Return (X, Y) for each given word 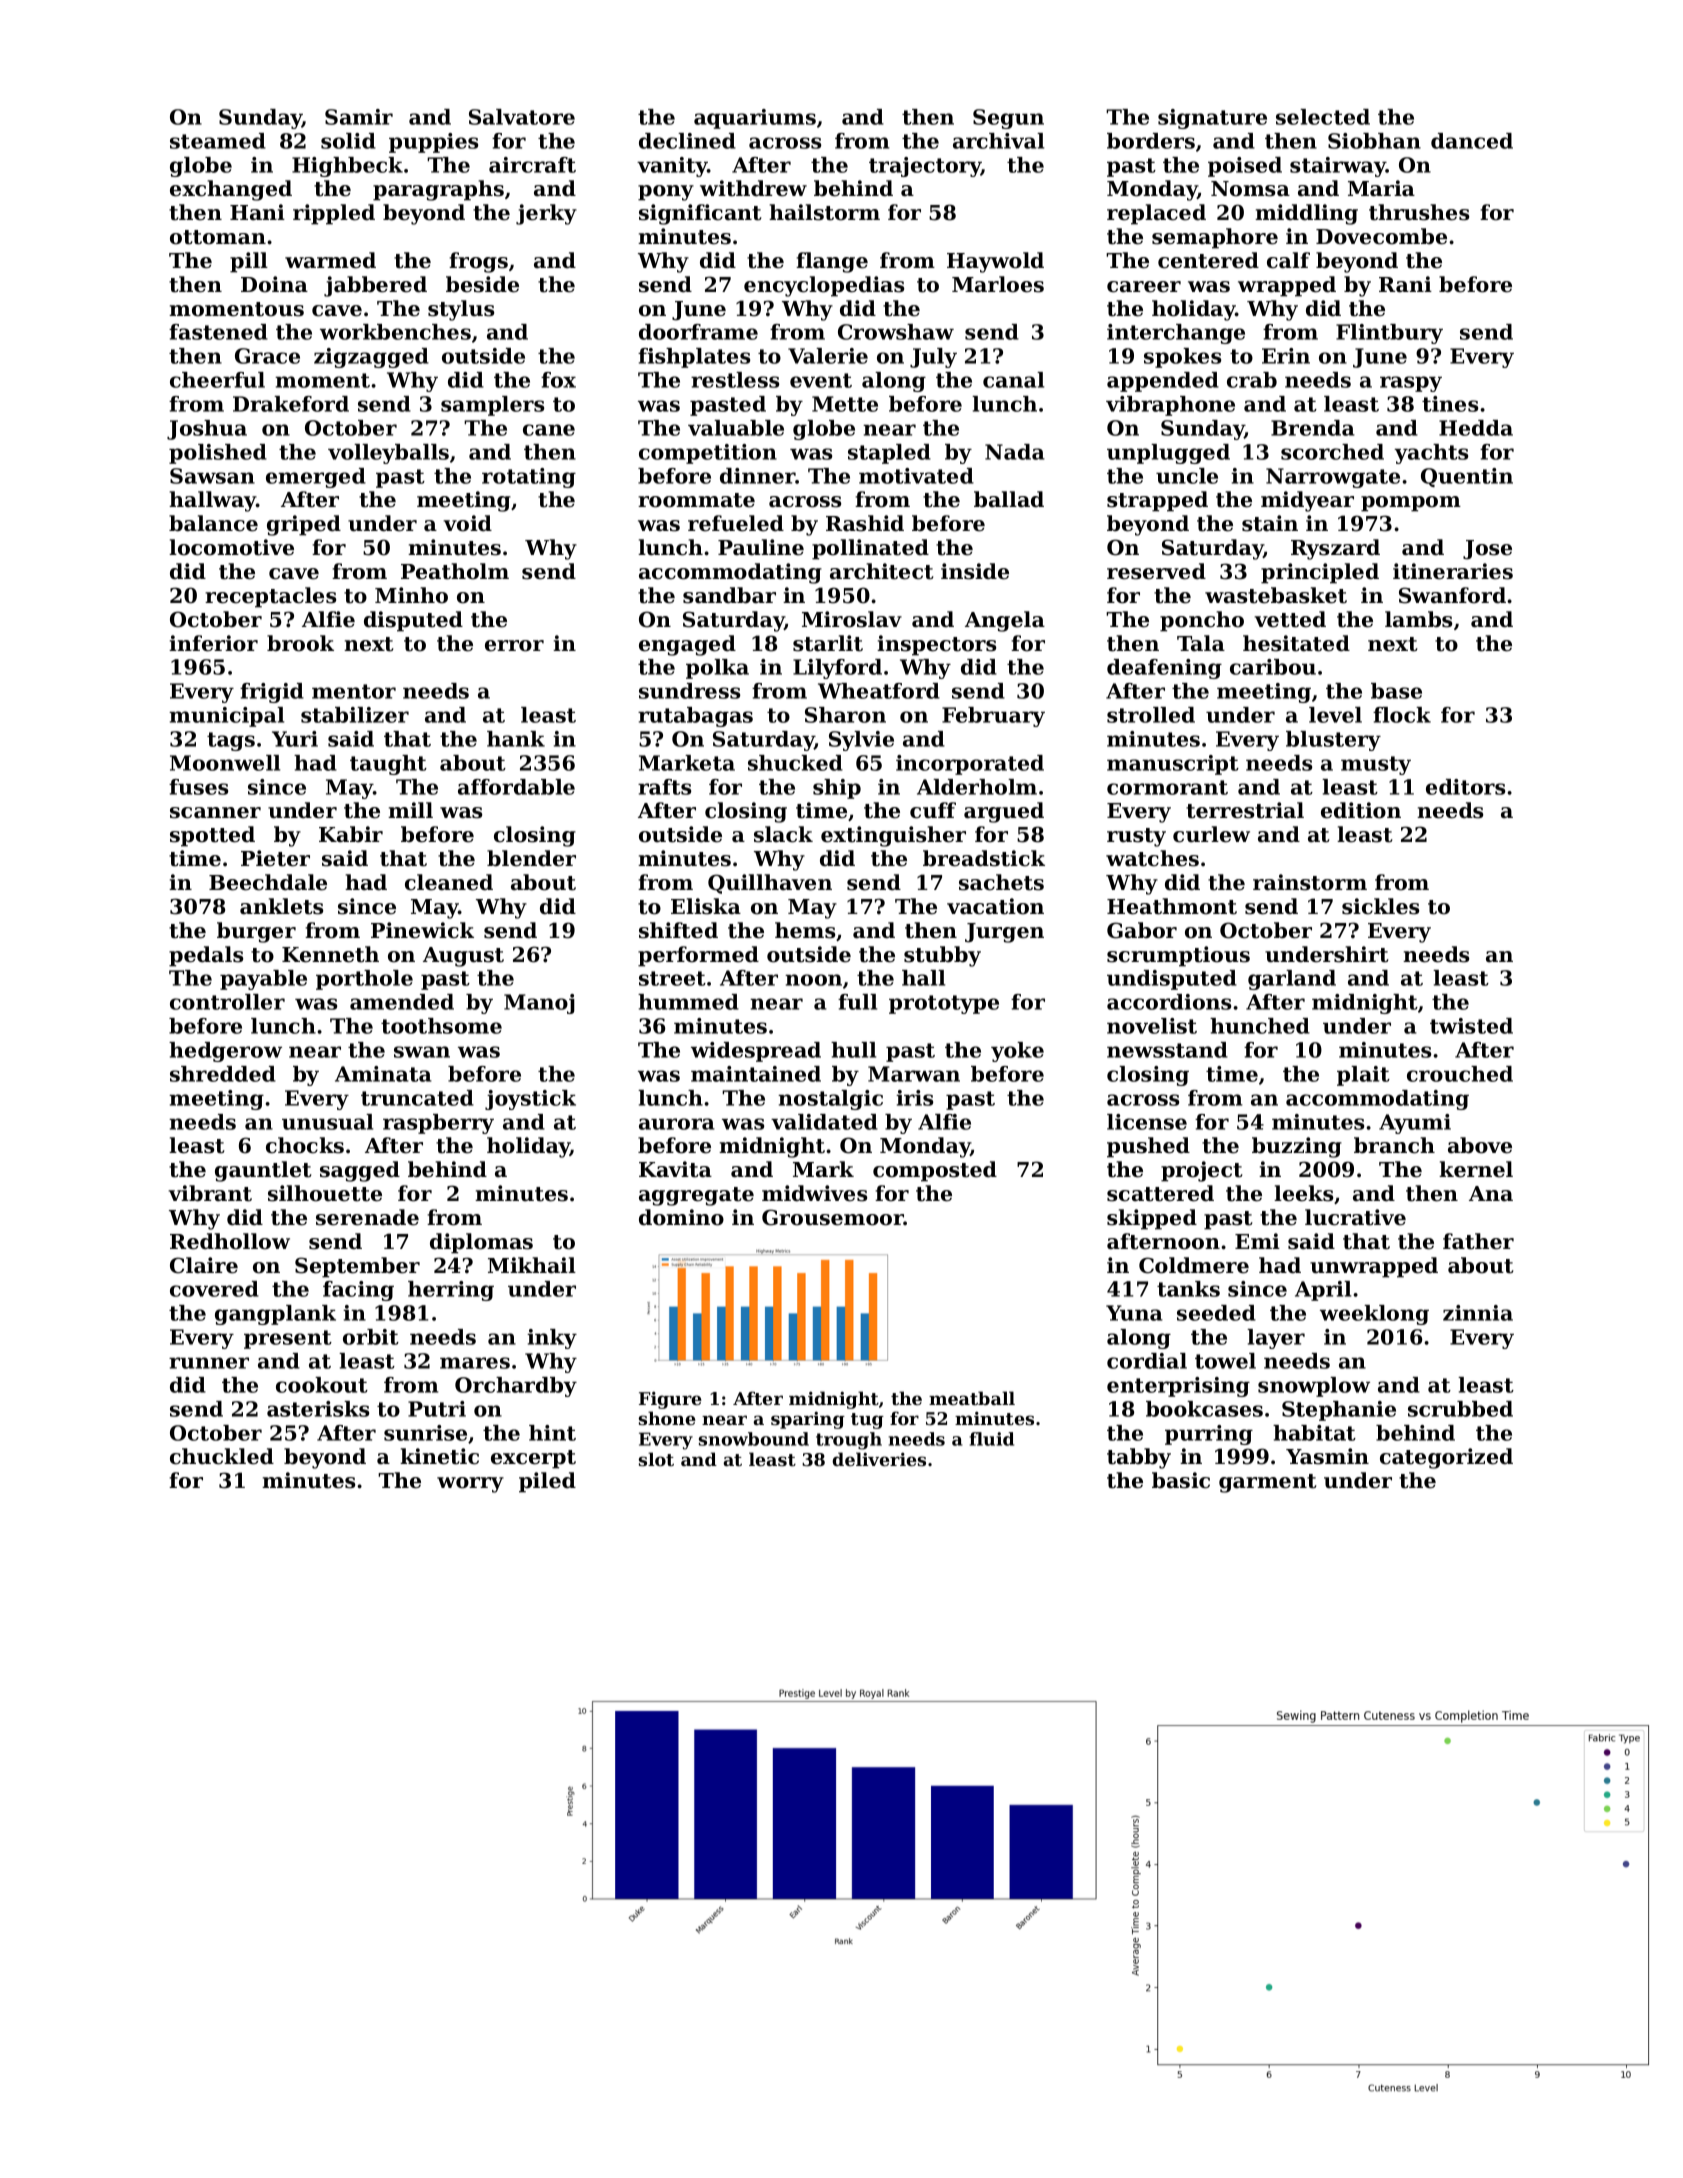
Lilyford (837, 669)
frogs (478, 262)
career (1144, 287)
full (857, 1002)
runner (209, 1363)
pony (666, 193)
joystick (530, 1100)
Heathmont (1172, 906)
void (467, 523)
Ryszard (1335, 549)
